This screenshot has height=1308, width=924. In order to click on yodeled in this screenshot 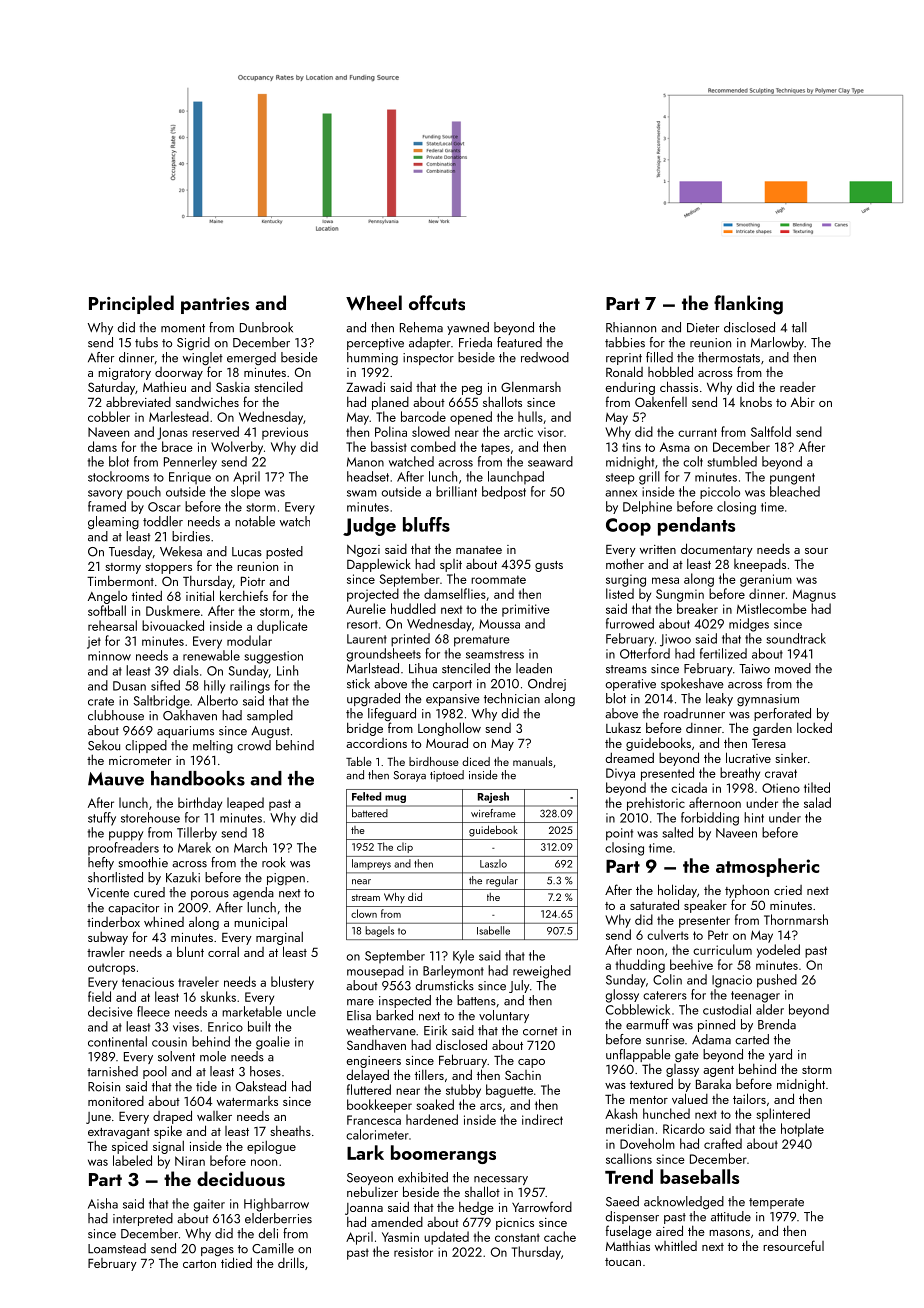, I will do `click(778, 951)`.
